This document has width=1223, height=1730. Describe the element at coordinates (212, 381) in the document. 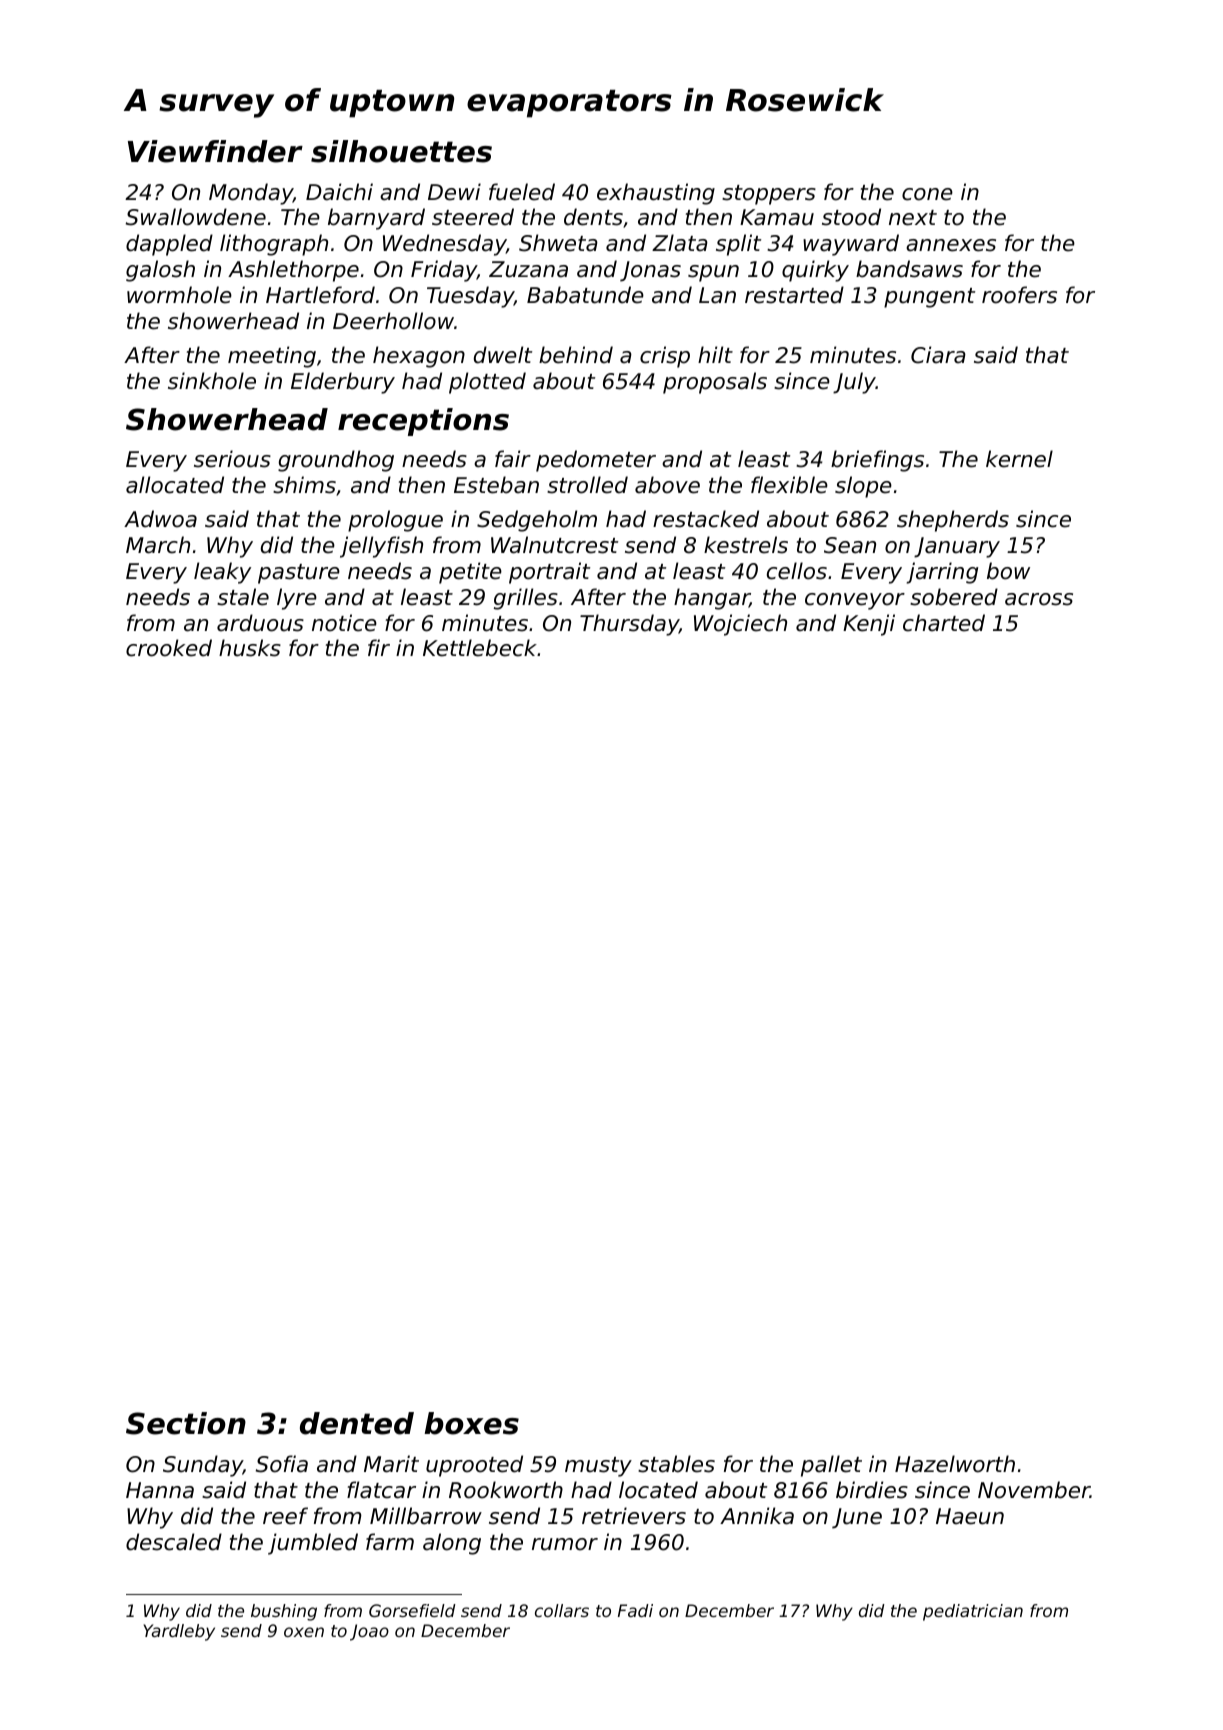

I see `sinkhole` at that location.
